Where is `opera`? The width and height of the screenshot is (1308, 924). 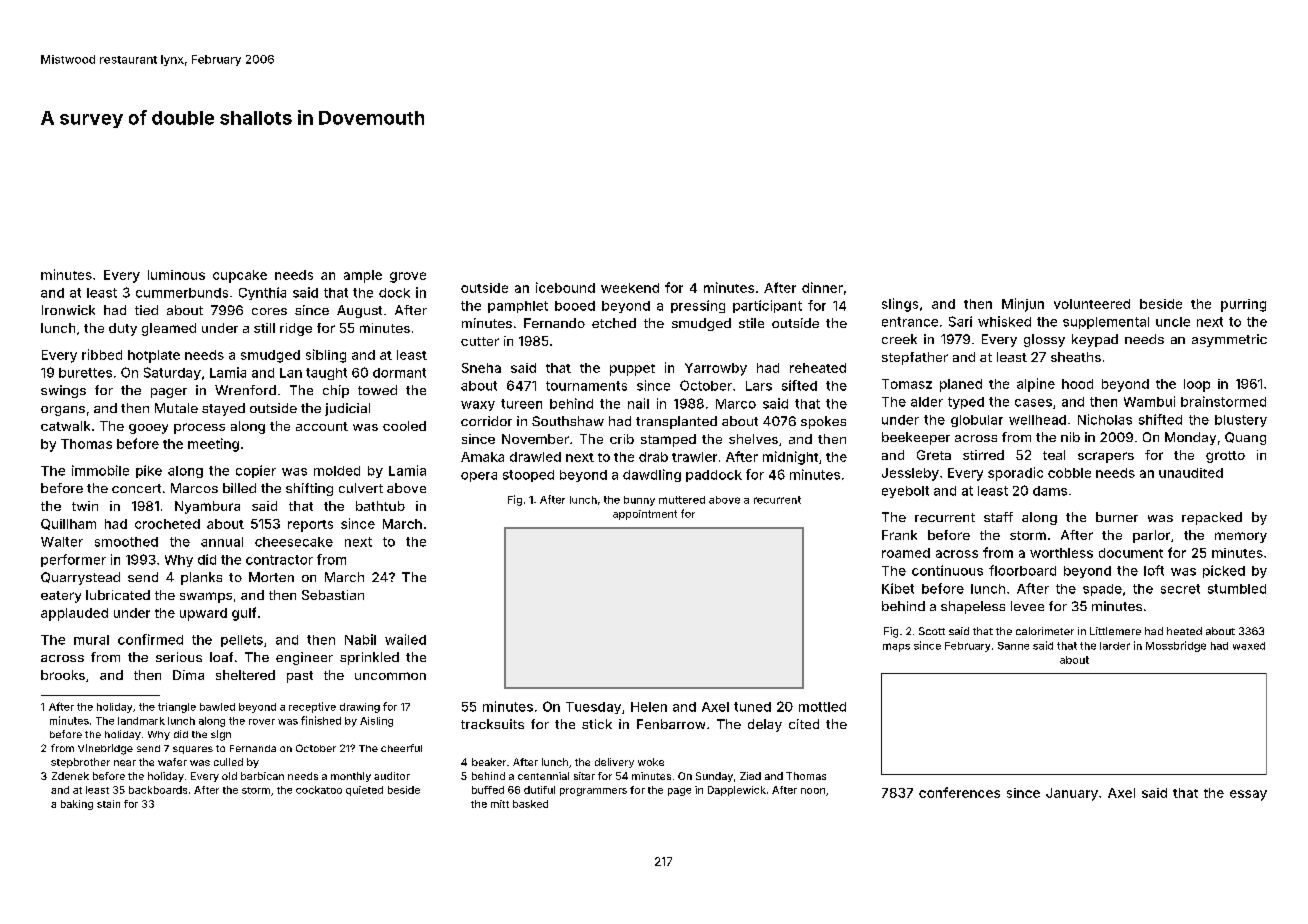 opera is located at coordinates (479, 477).
